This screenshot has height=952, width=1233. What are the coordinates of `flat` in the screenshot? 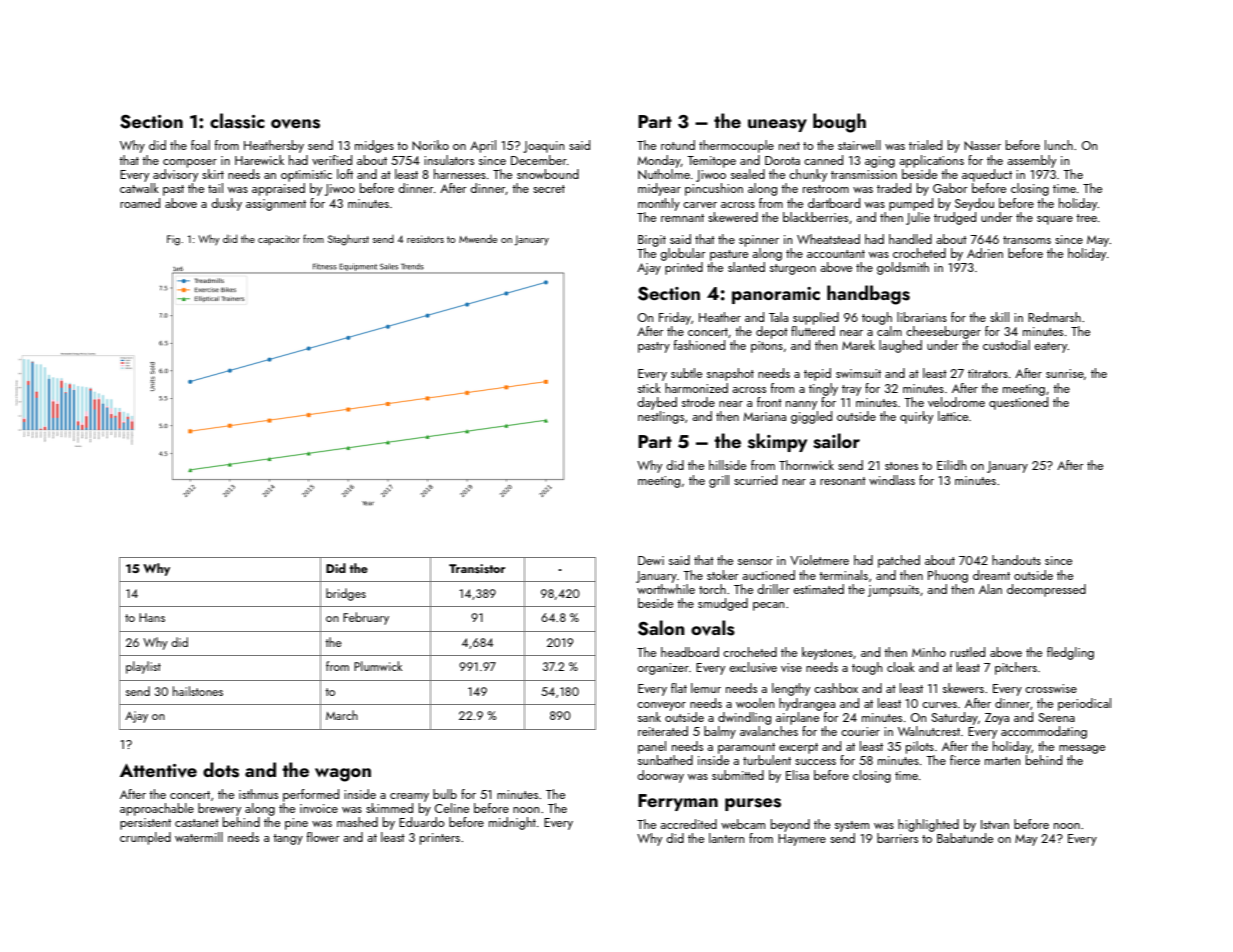 It's located at (679, 688).
